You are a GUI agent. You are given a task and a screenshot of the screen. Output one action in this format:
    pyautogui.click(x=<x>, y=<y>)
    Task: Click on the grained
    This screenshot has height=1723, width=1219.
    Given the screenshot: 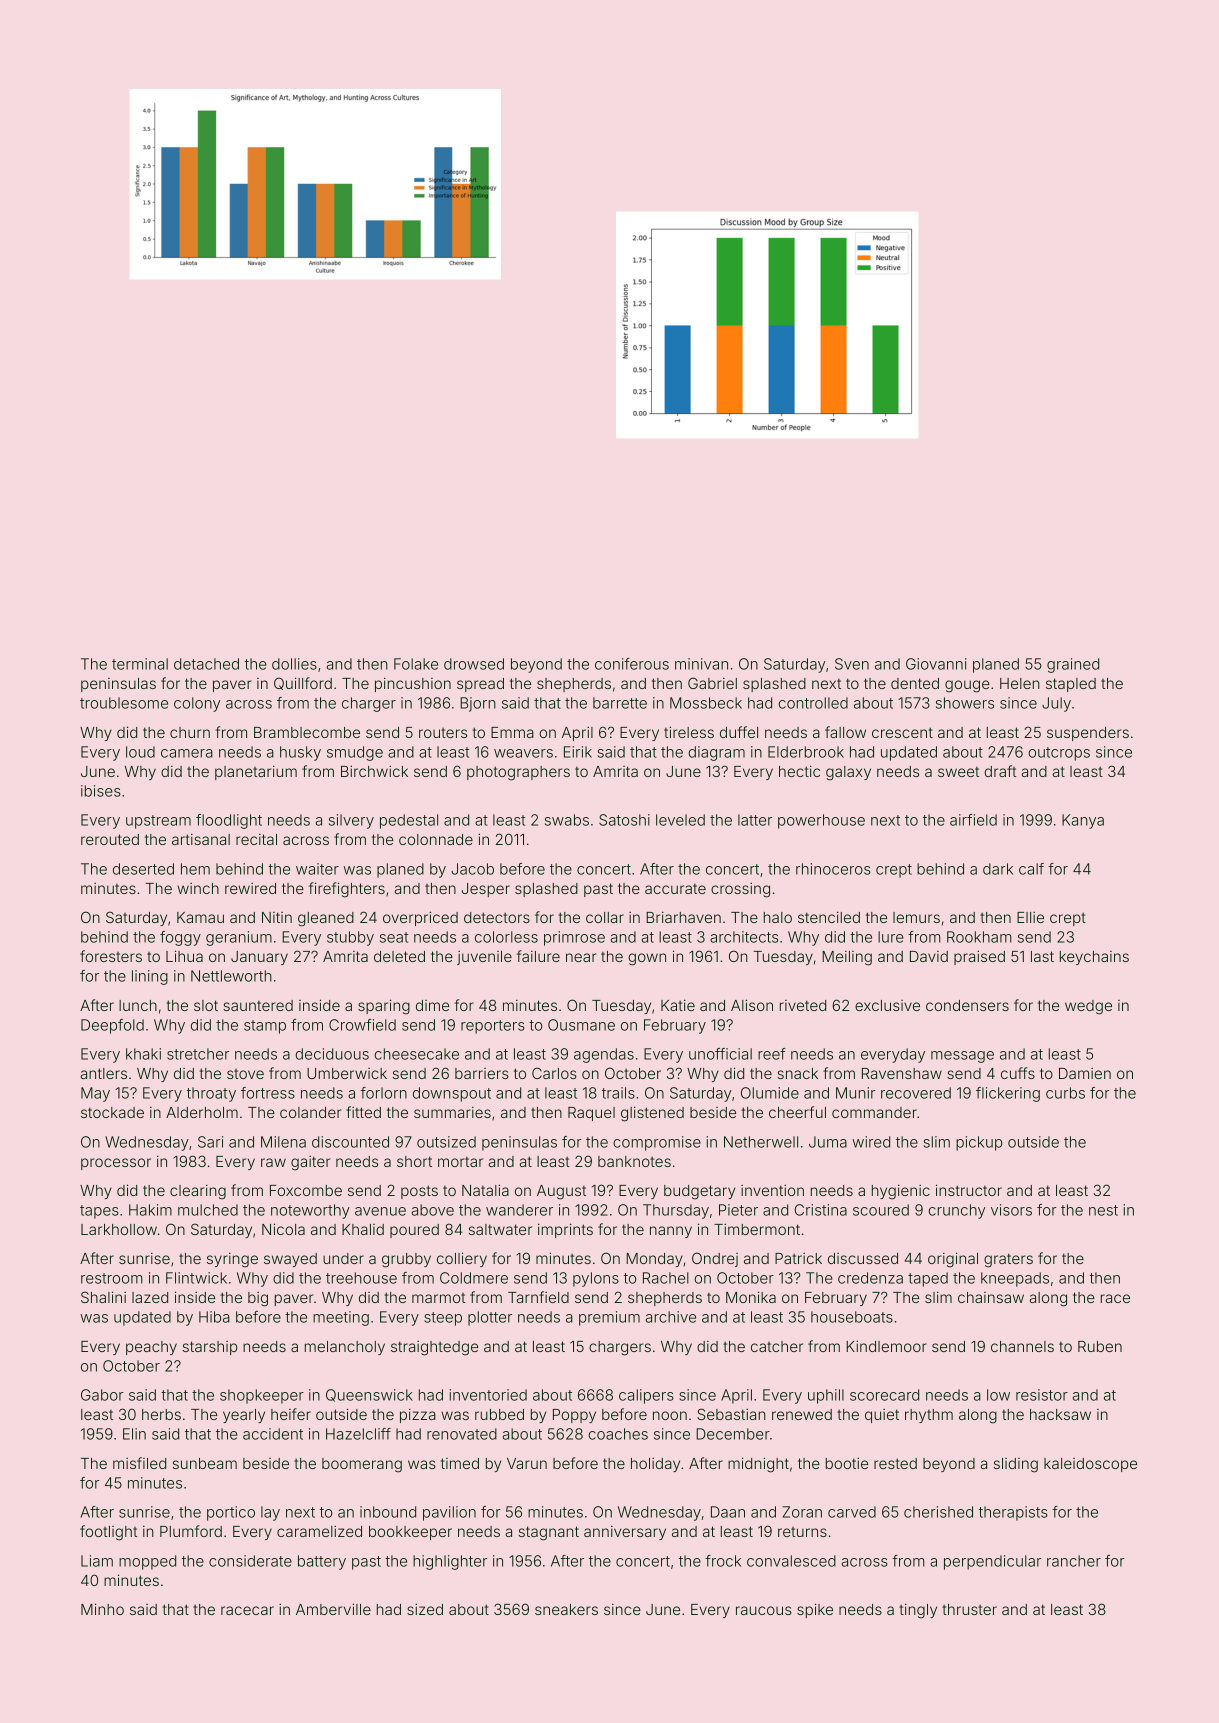 What is the action you would take?
    pyautogui.click(x=1073, y=665)
